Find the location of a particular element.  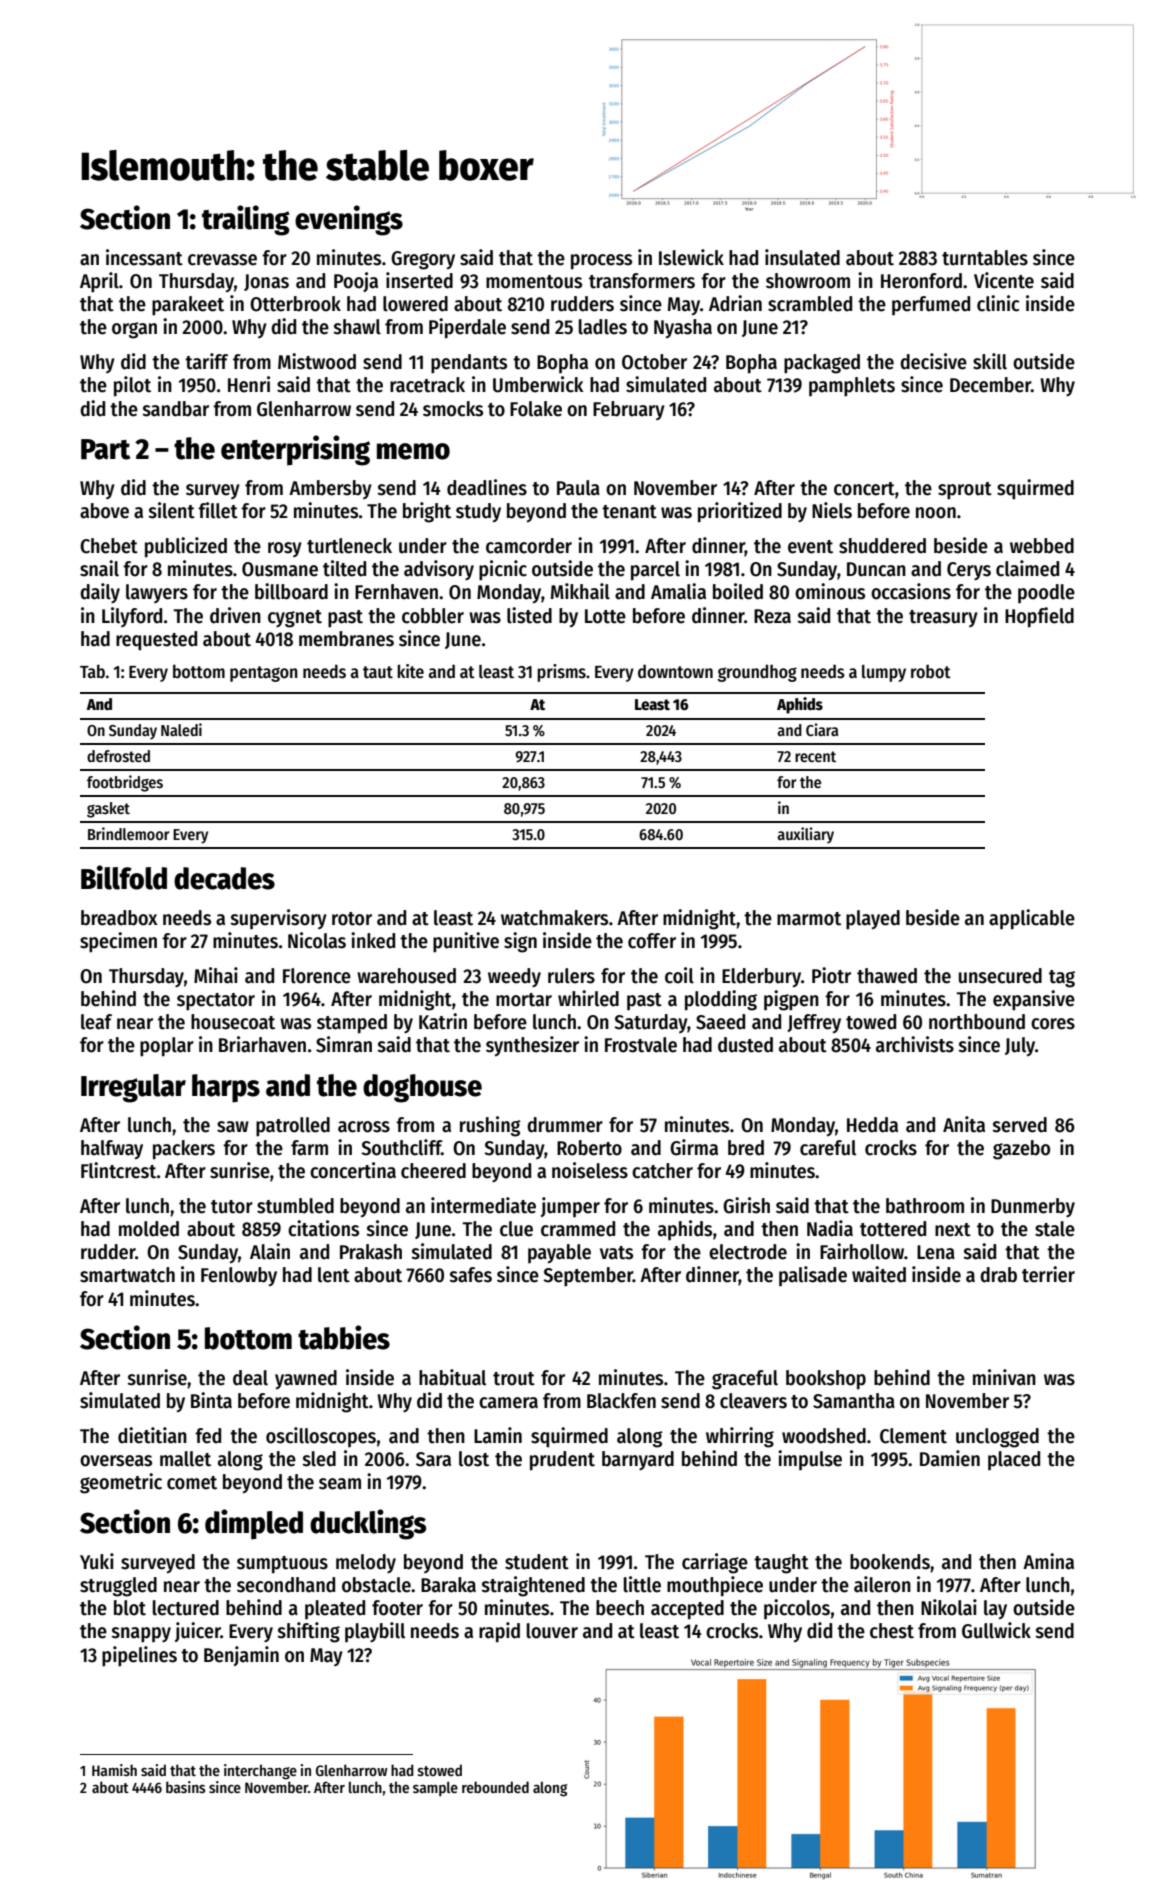

poodle is located at coordinates (1046, 593).
